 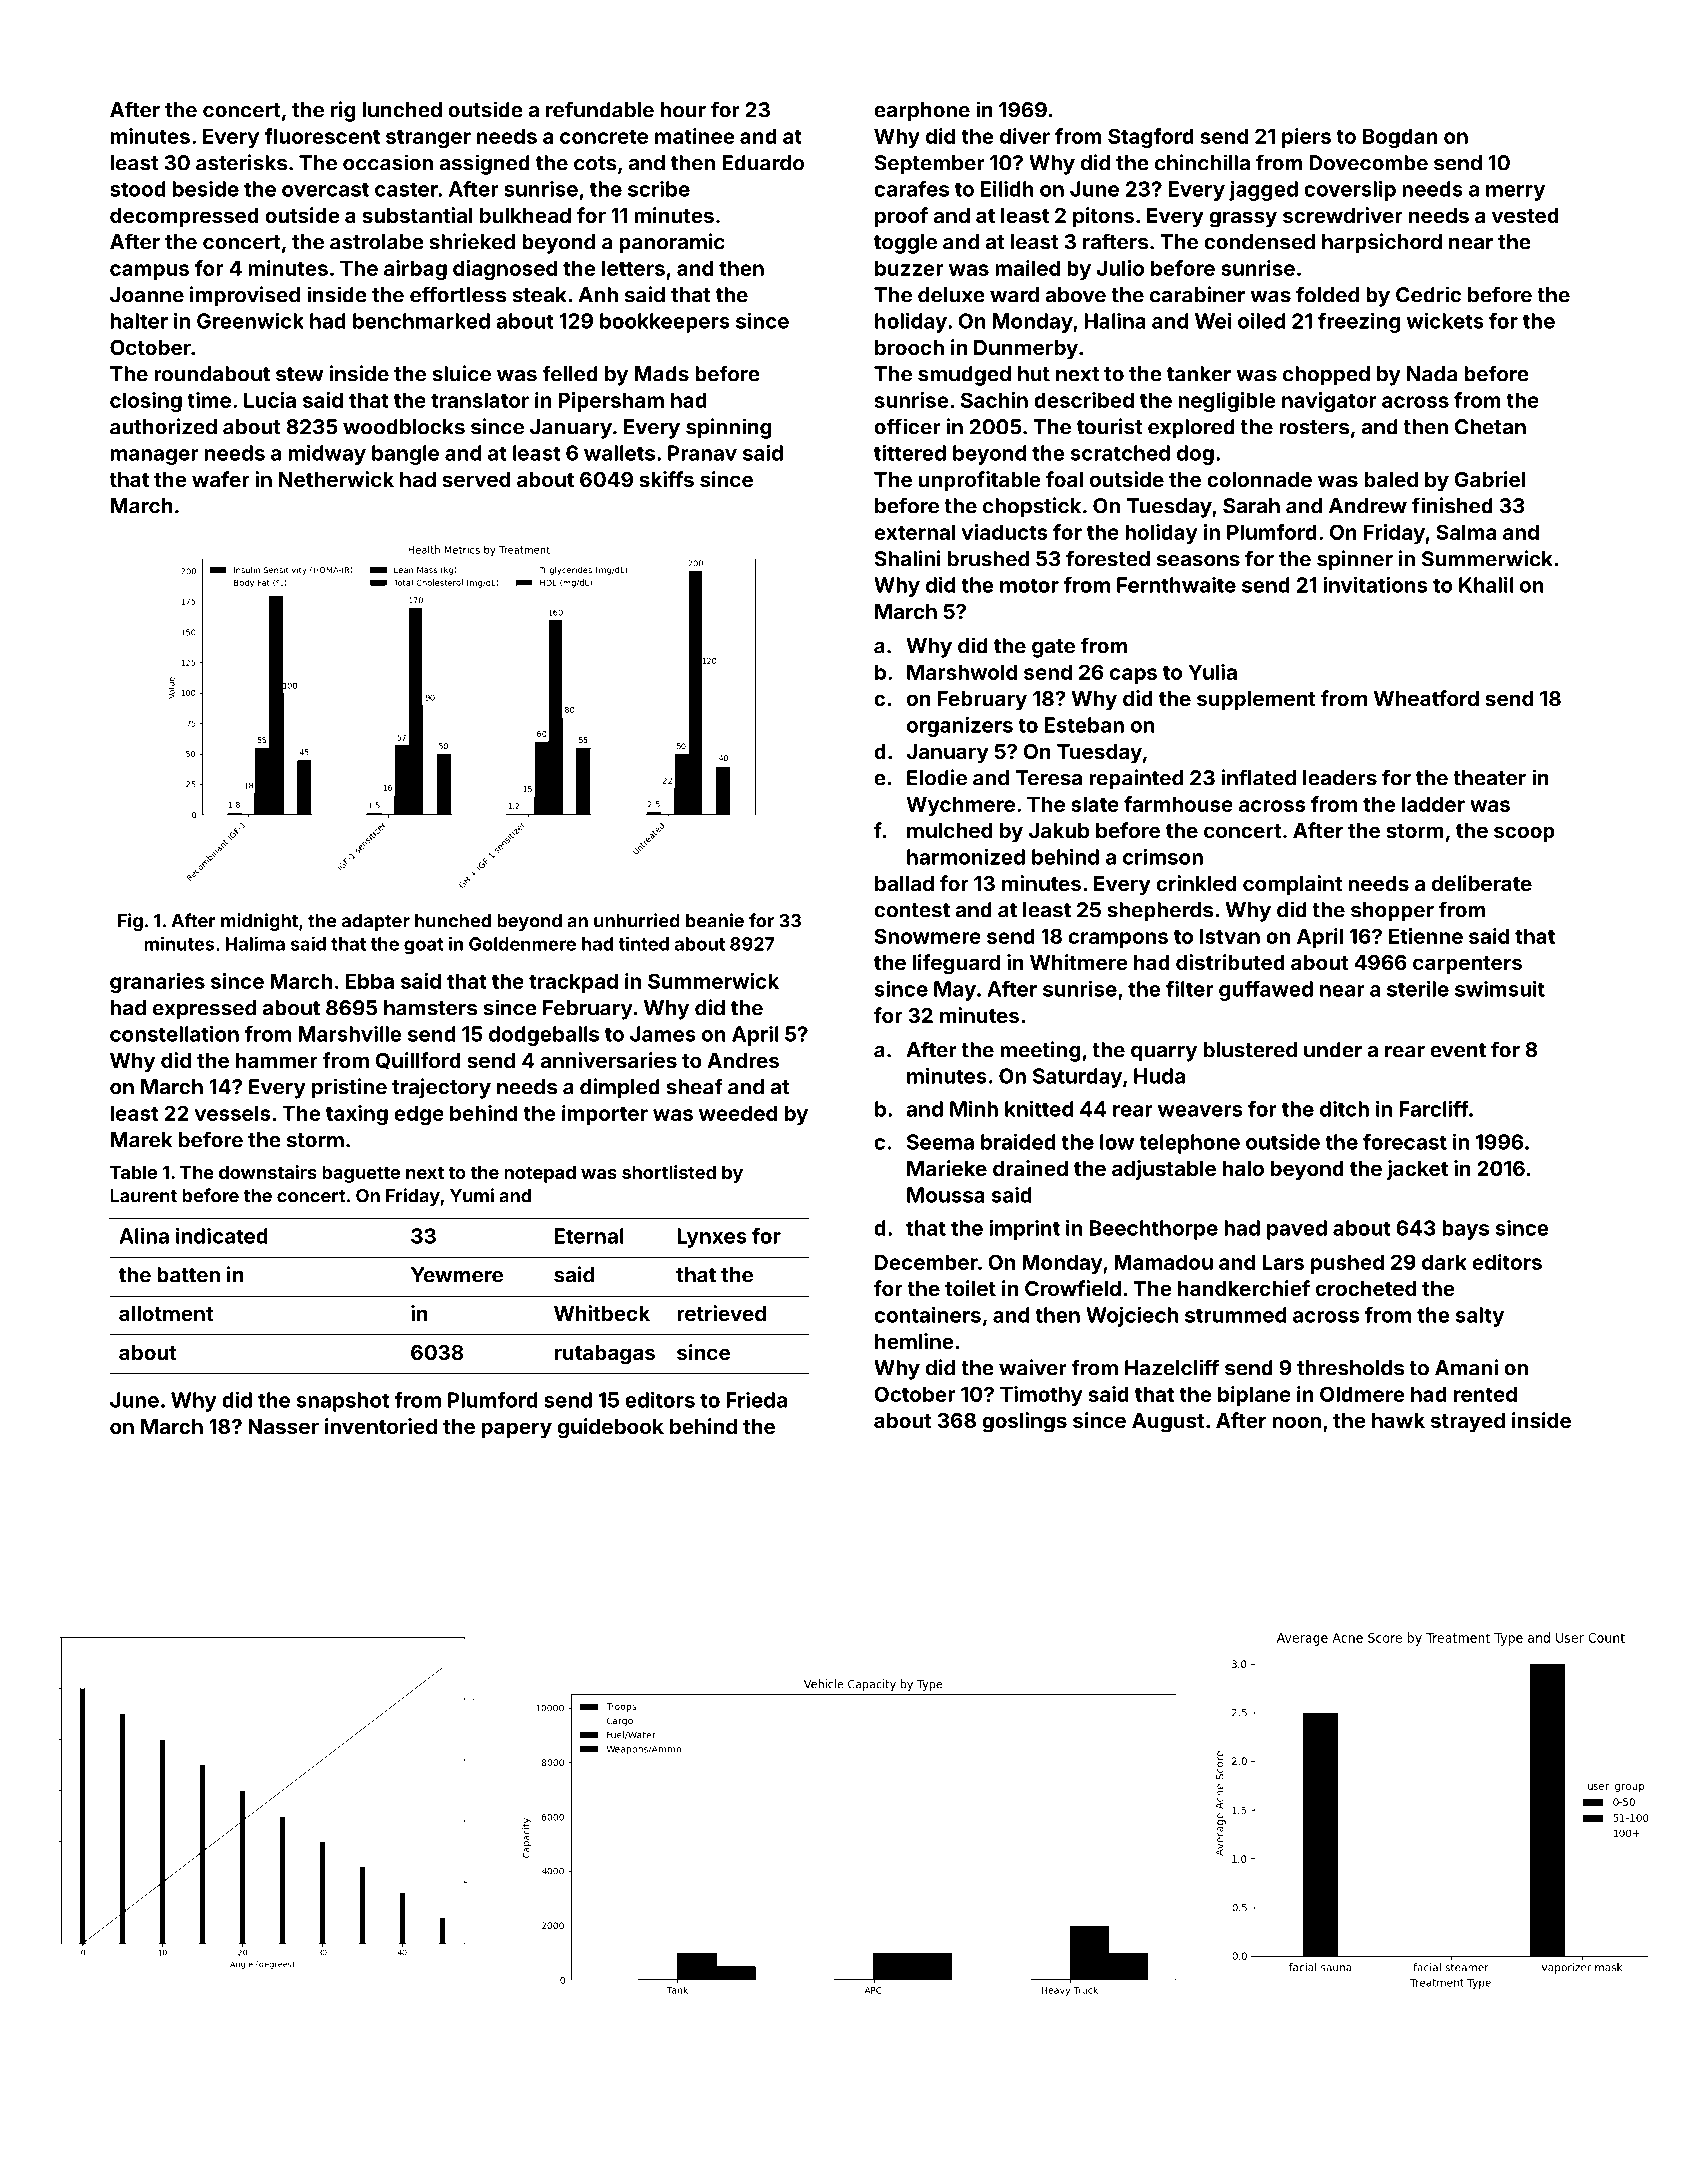 What do you see at coordinates (901, 217) in the document?
I see `proof` at bounding box center [901, 217].
